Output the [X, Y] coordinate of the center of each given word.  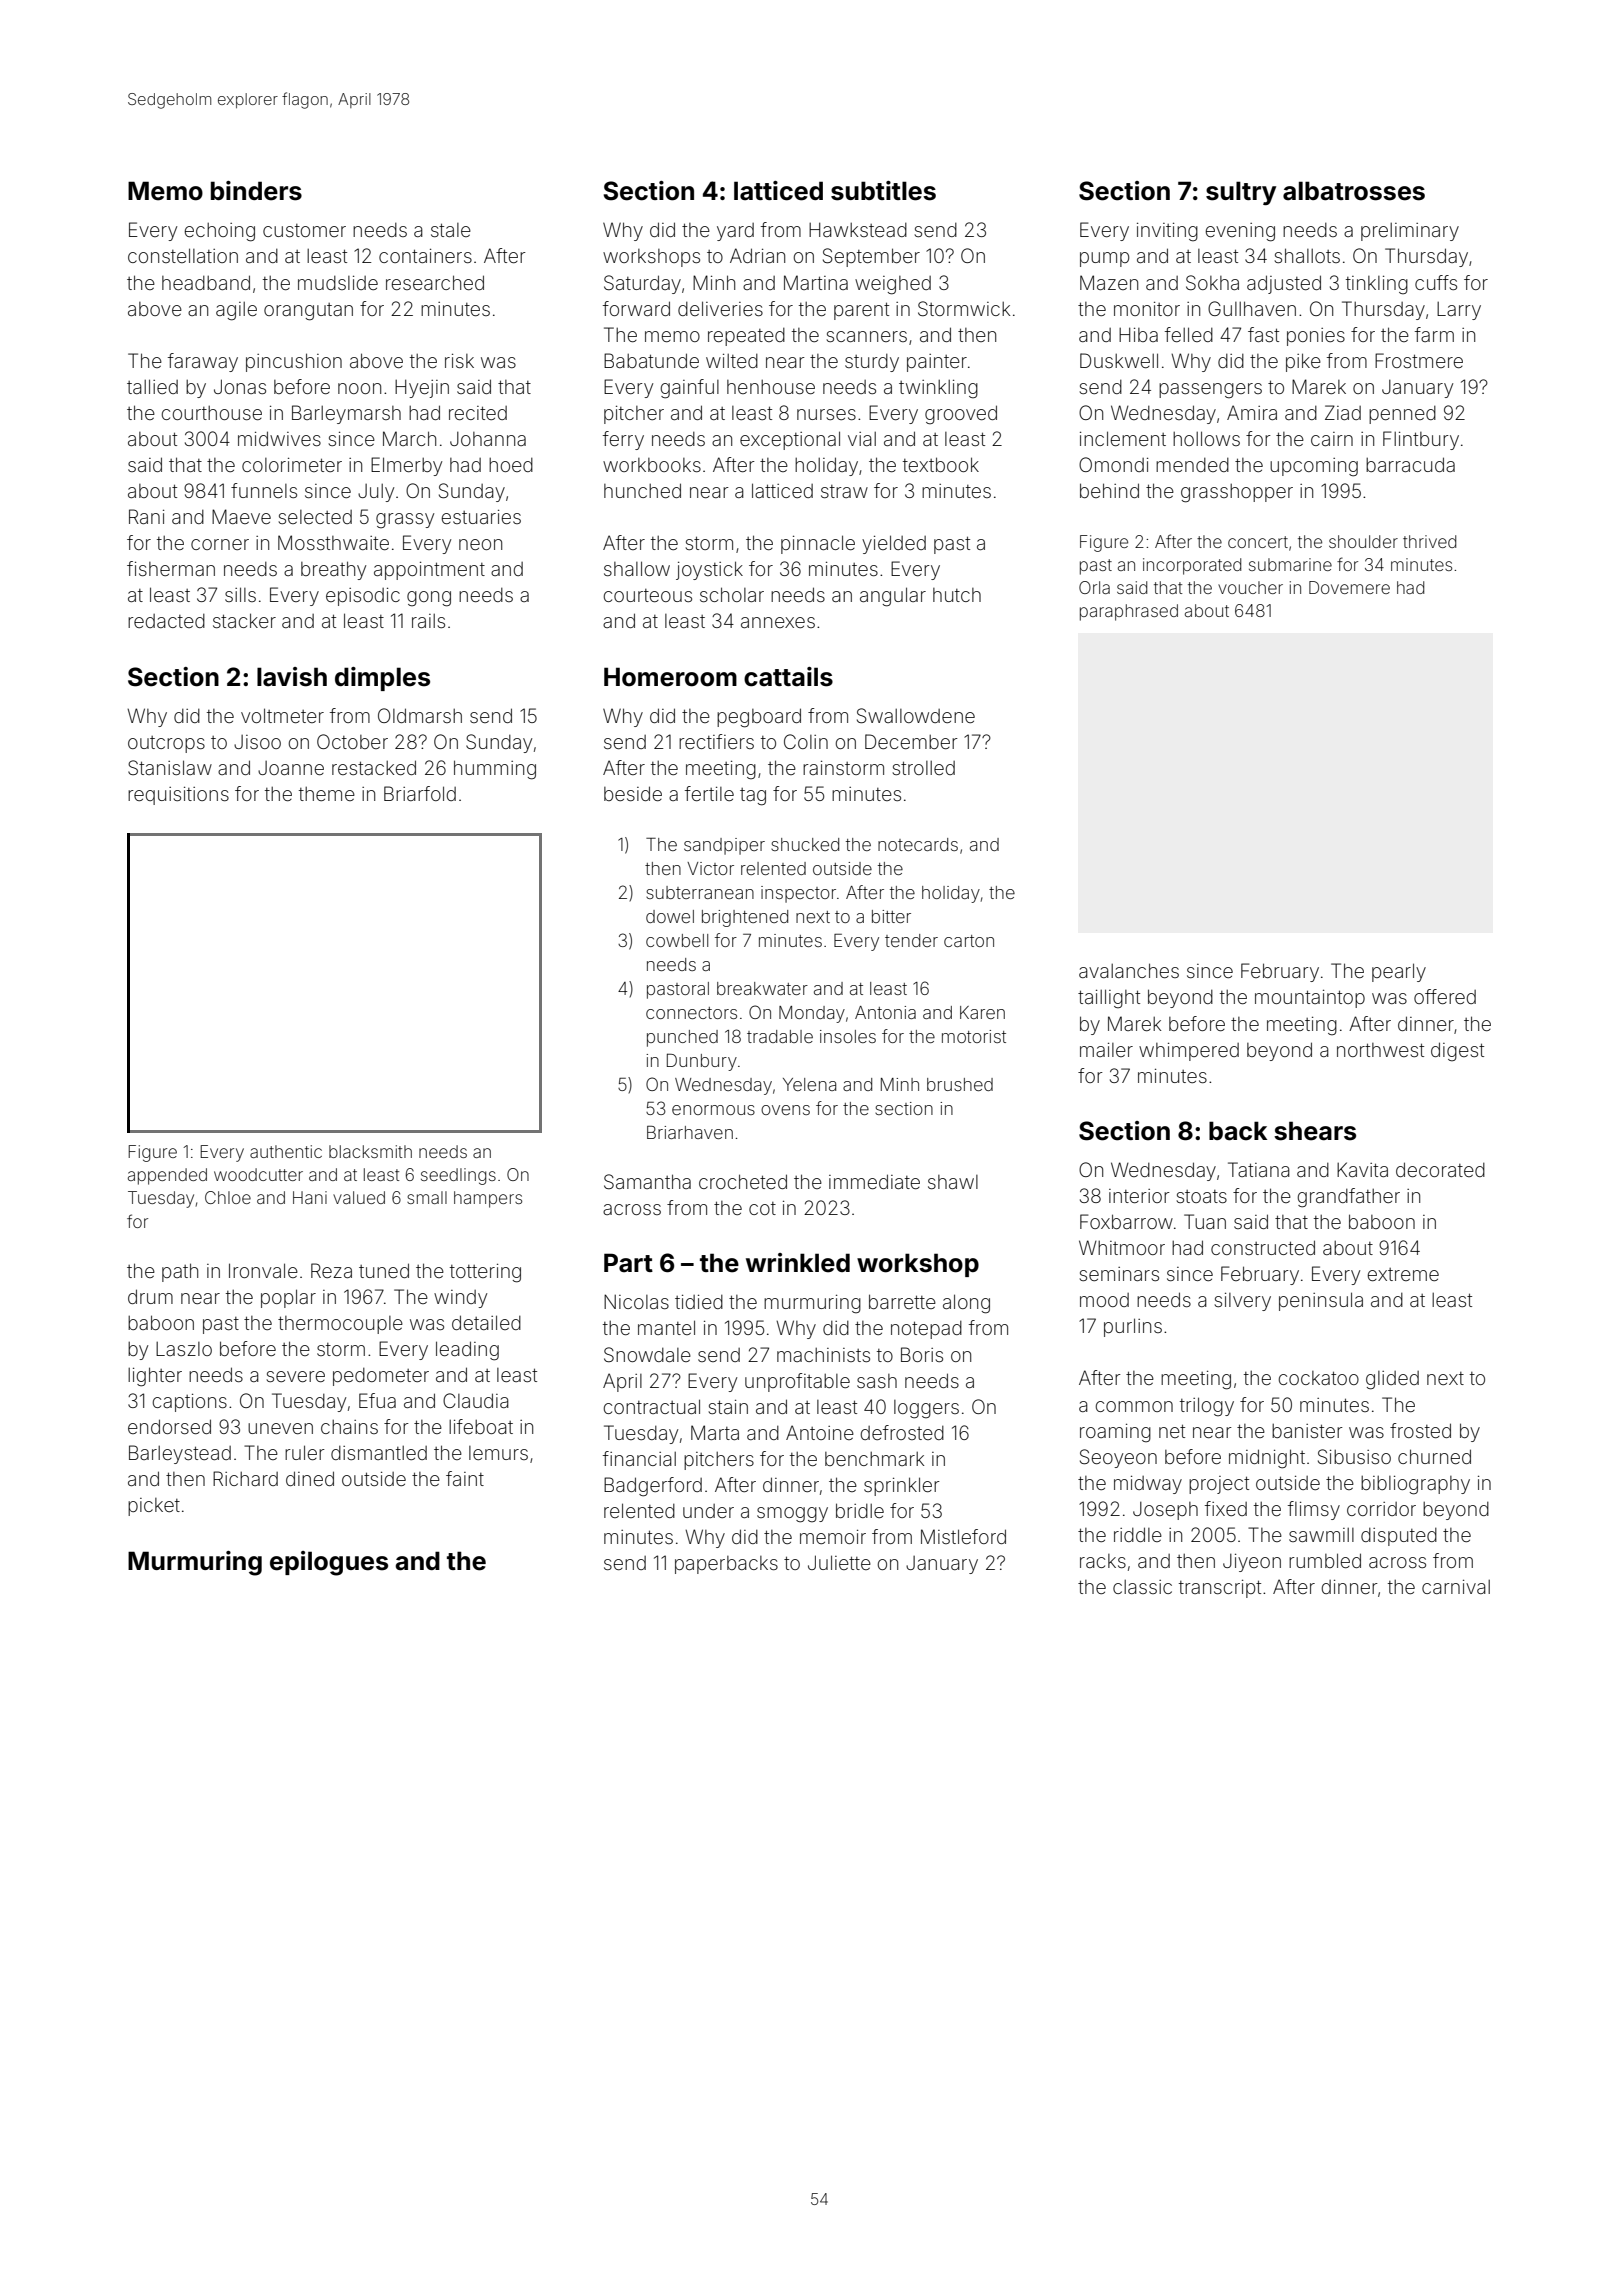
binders [256, 191]
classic [1142, 1587]
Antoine [820, 1432]
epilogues [329, 1563]
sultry [1241, 193]
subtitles [883, 191]
